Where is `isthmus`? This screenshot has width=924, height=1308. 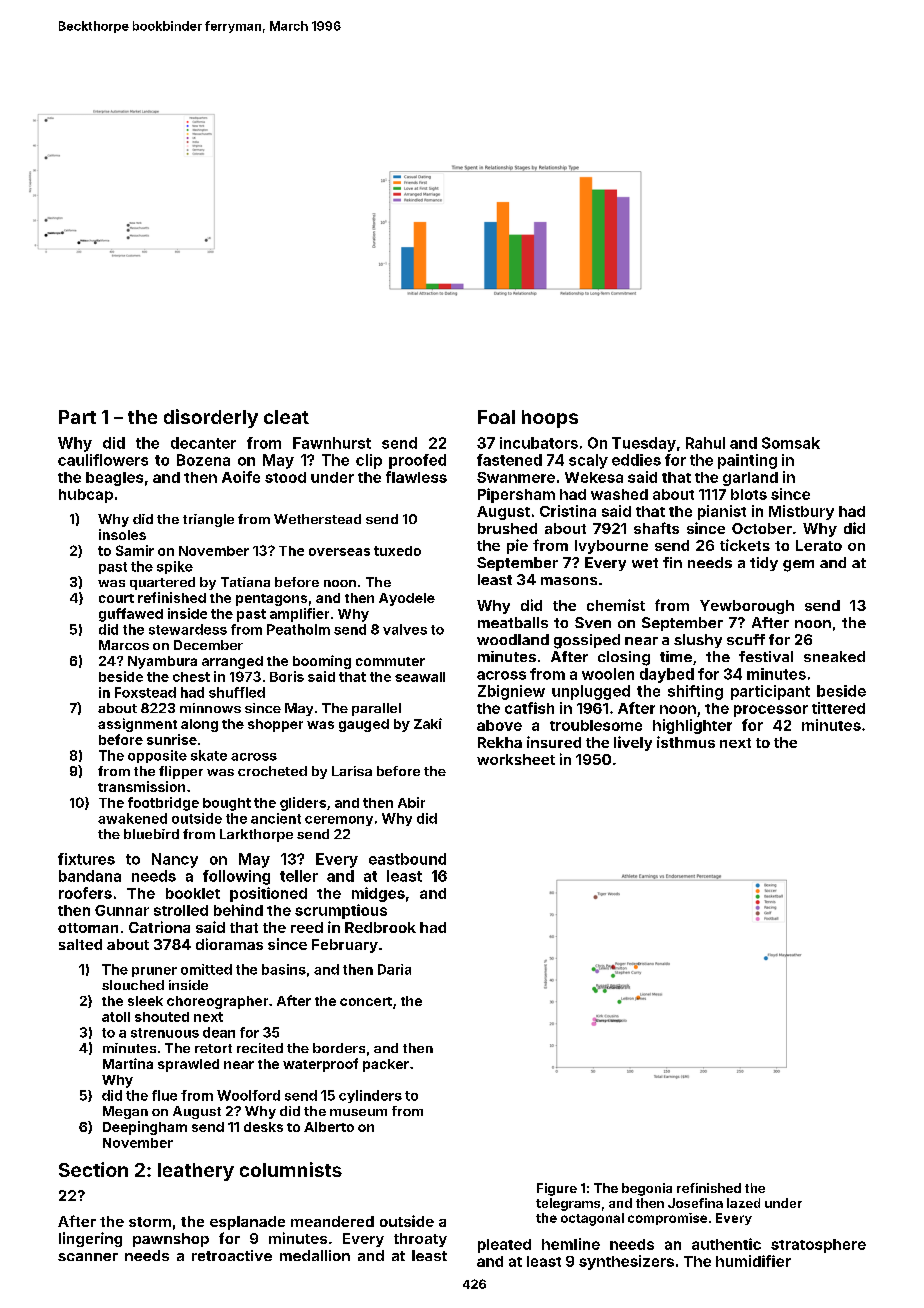
isthmus is located at coordinates (686, 742).
